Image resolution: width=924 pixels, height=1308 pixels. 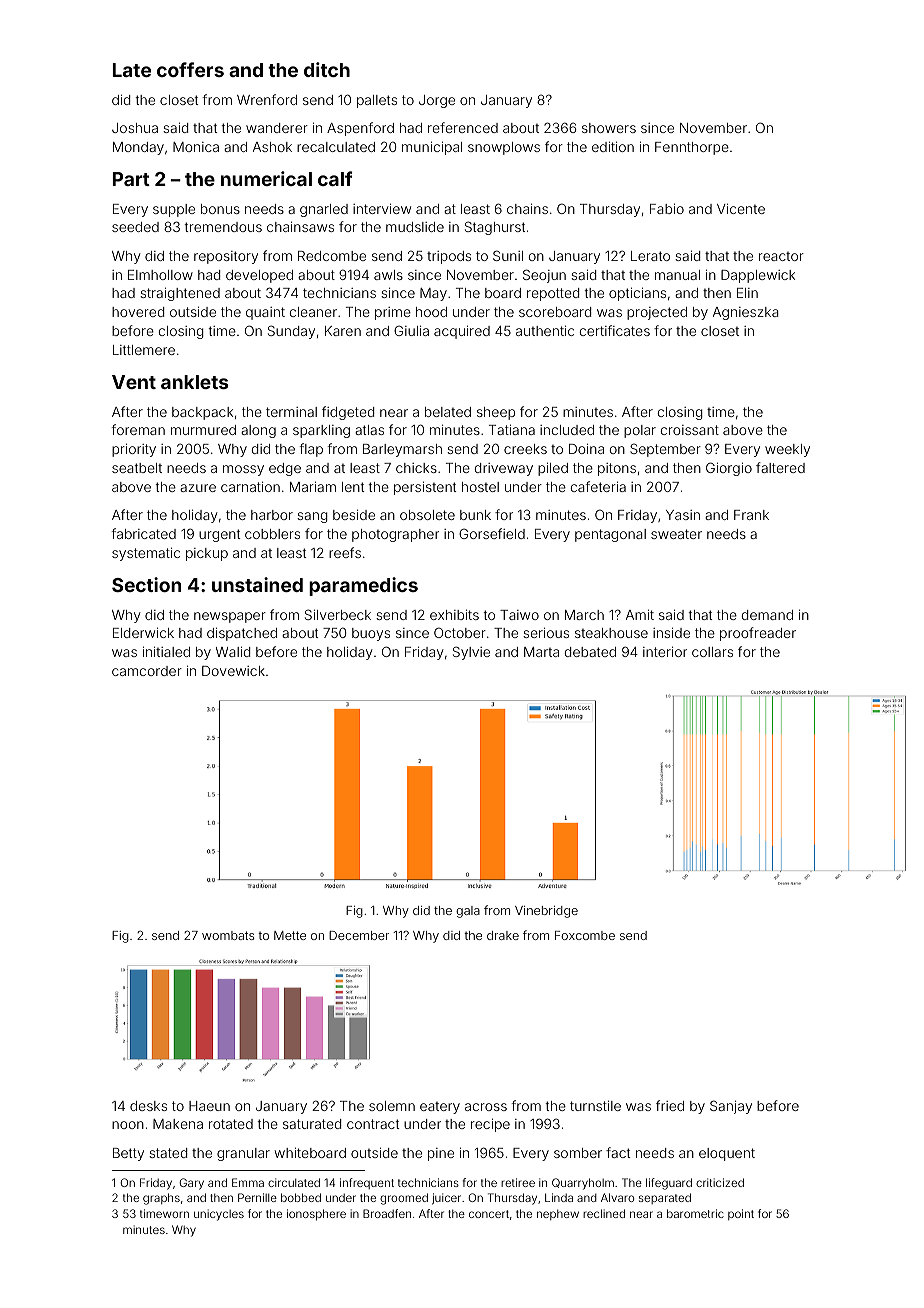 I want to click on Foxcombe, so click(x=585, y=935).
